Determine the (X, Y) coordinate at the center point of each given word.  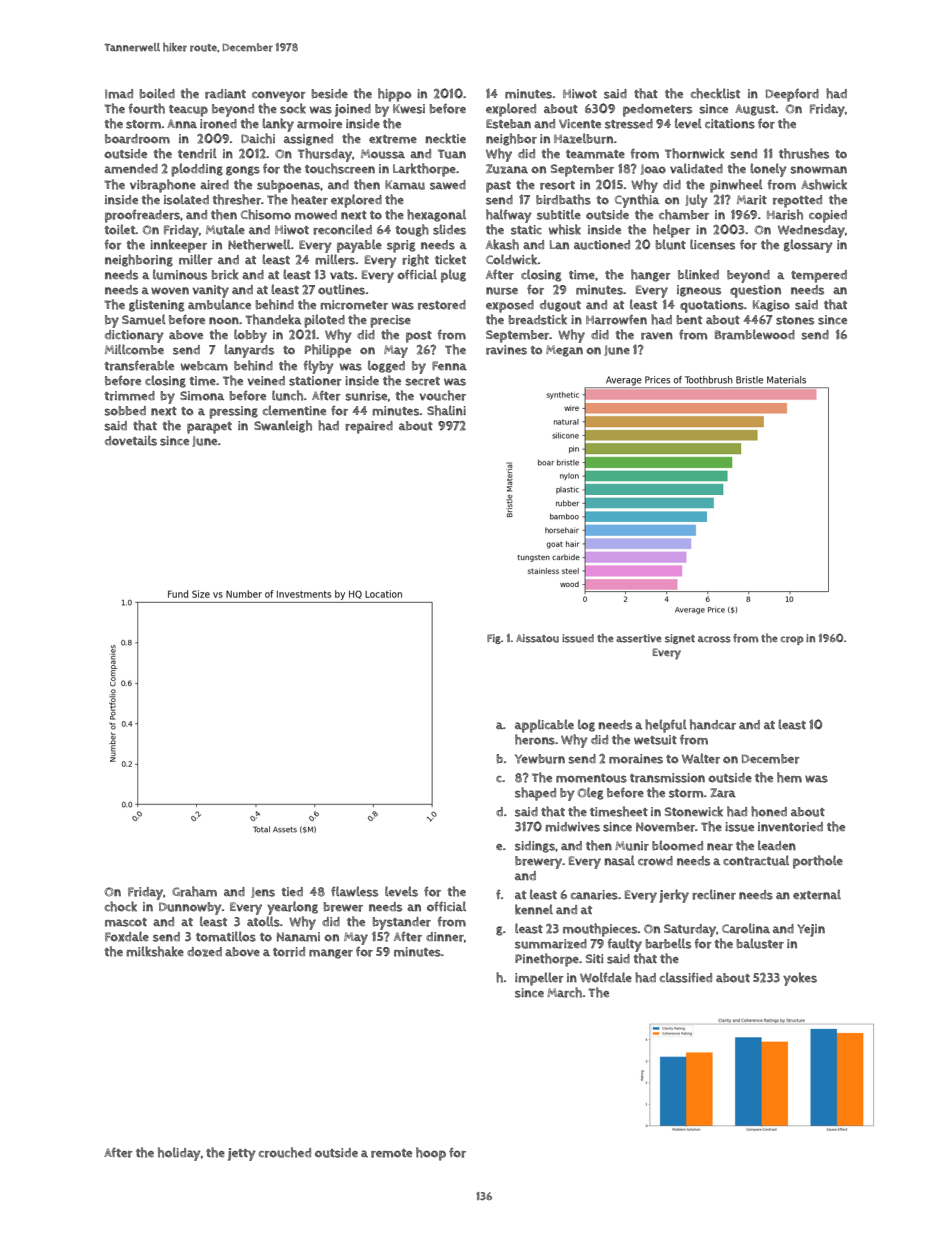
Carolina (746, 928)
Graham (194, 891)
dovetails (131, 440)
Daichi (258, 138)
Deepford (792, 95)
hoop (431, 1154)
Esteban (508, 124)
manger (331, 954)
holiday (179, 1154)
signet (680, 639)
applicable (544, 726)
